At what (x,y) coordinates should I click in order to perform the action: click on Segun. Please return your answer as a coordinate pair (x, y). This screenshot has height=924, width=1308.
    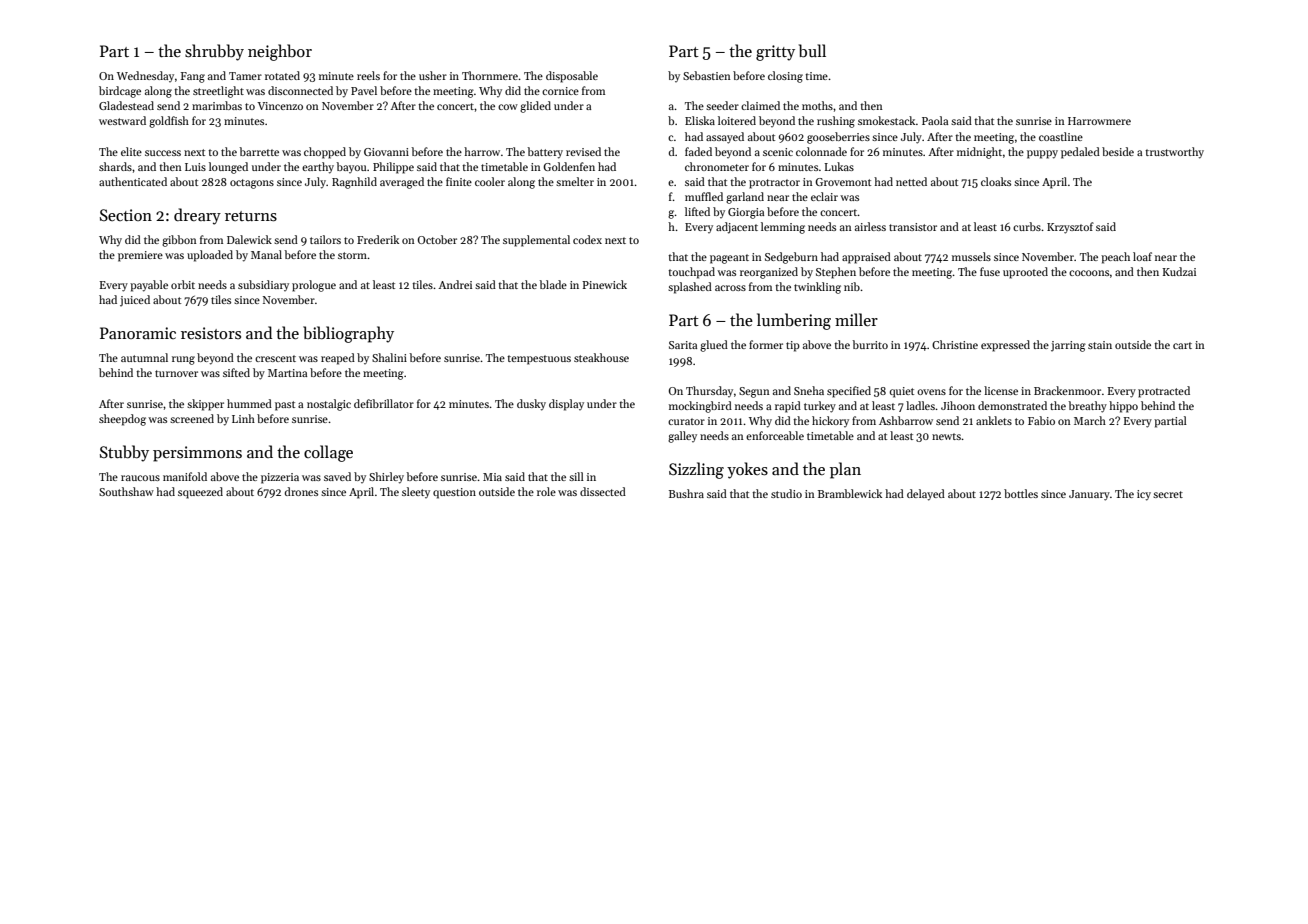
    Looking at the image, I should click on (754, 392).
